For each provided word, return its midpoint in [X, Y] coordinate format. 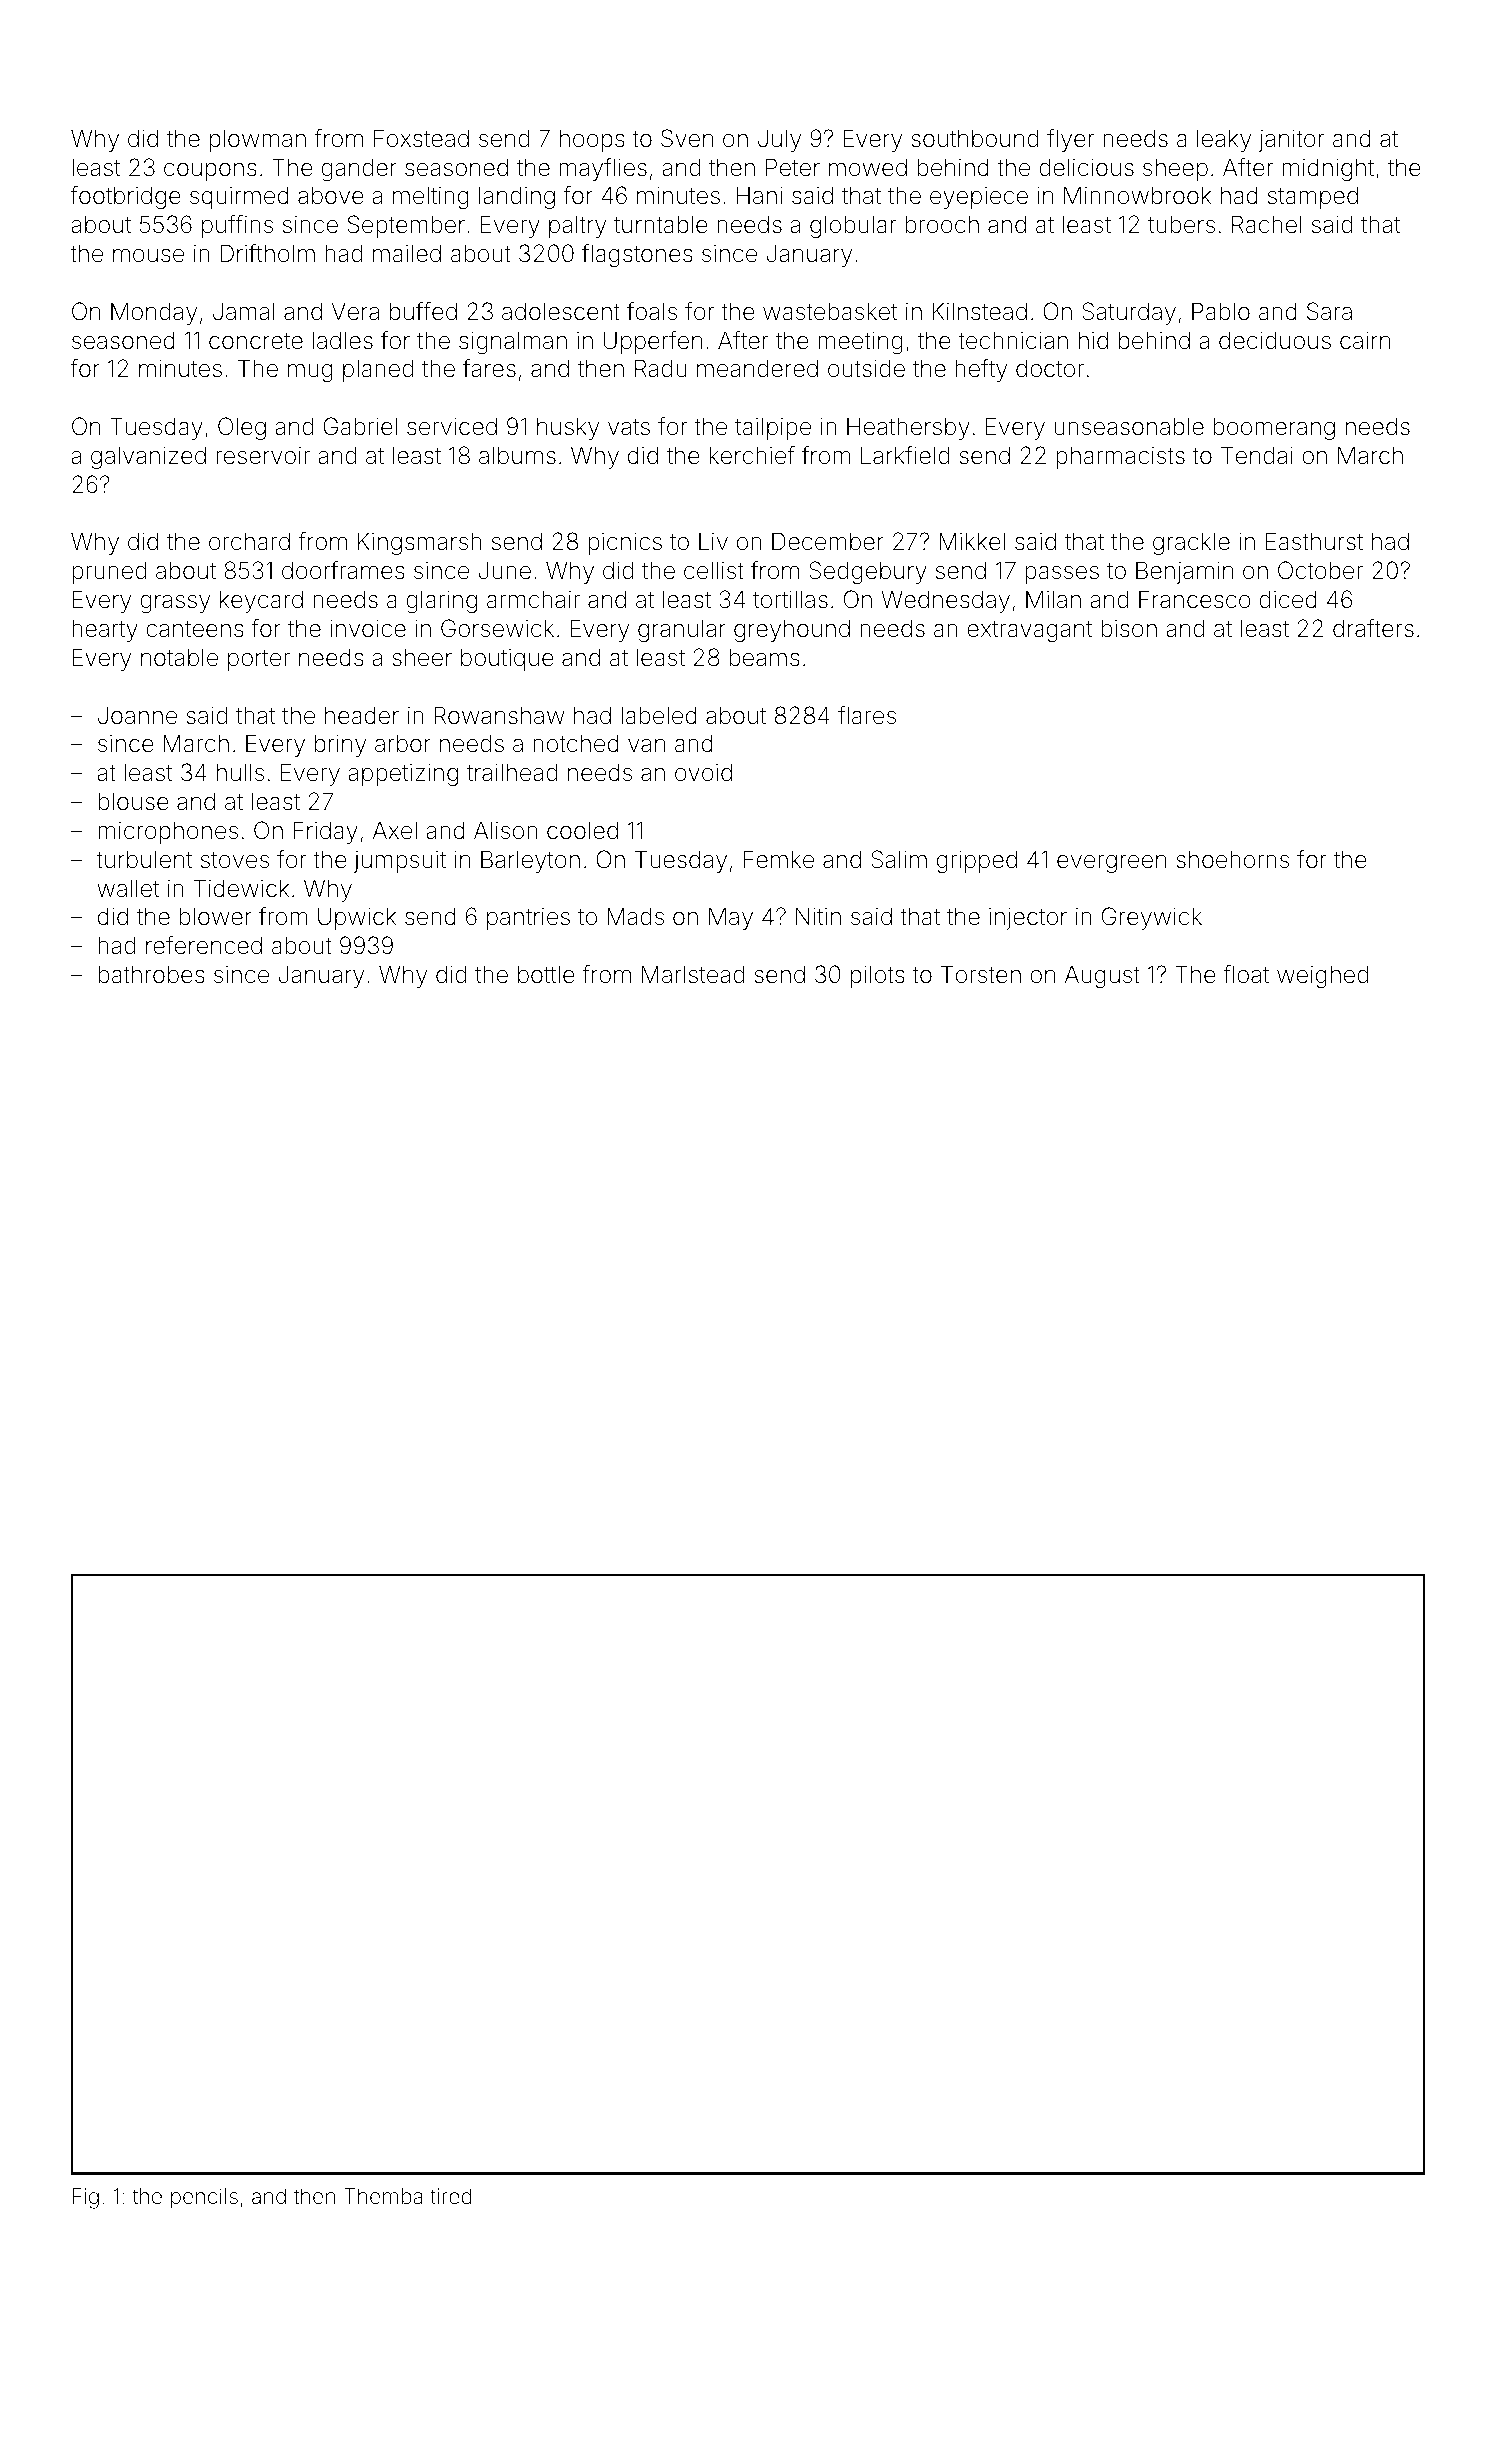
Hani [759, 195]
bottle [546, 974]
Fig [85, 2198]
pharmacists [1120, 457]
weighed [1322, 976]
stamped [1313, 197]
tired [451, 2196]
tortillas [790, 599]
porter [259, 660]
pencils [204, 2198]
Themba [383, 2196]
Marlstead [693, 974]
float [1246, 974]
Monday [154, 313]
